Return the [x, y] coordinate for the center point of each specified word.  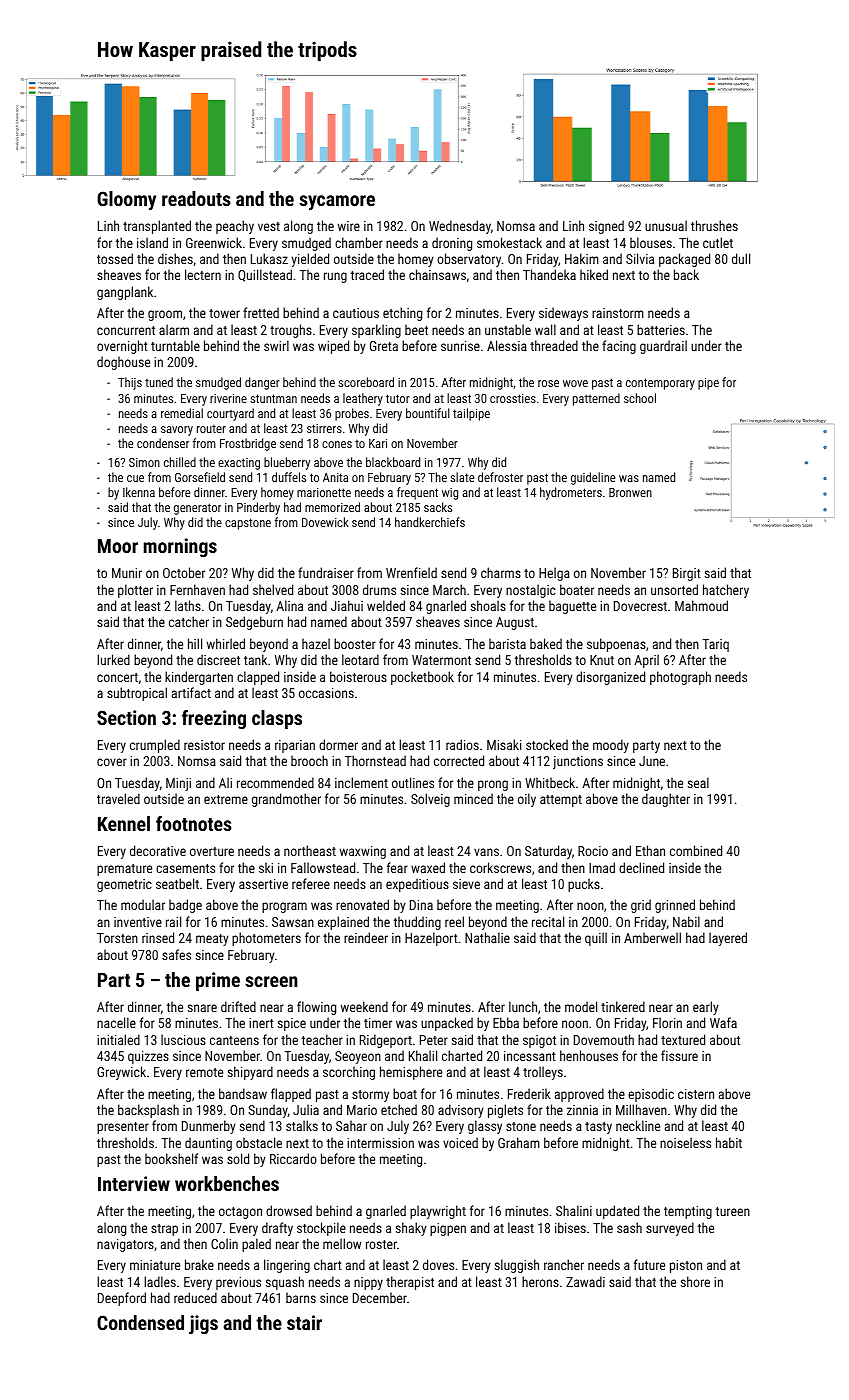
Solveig [430, 800]
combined [696, 850]
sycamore [337, 202]
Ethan [650, 850]
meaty [212, 940]
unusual [666, 225]
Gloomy [126, 200]
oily [527, 800]
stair [304, 1322]
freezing [214, 719]
